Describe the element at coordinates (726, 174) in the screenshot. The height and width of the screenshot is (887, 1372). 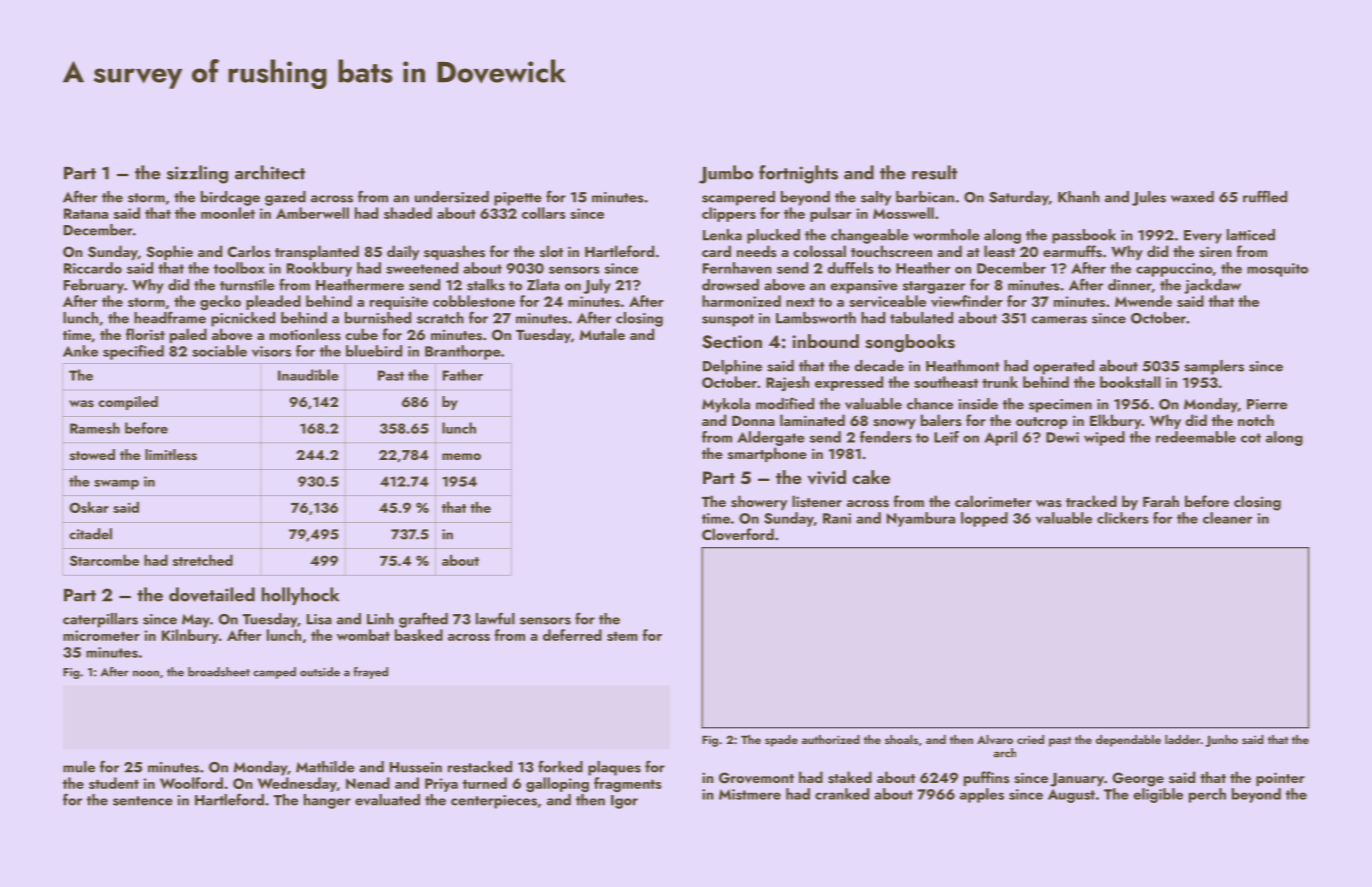
I see `Jumbo` at that location.
